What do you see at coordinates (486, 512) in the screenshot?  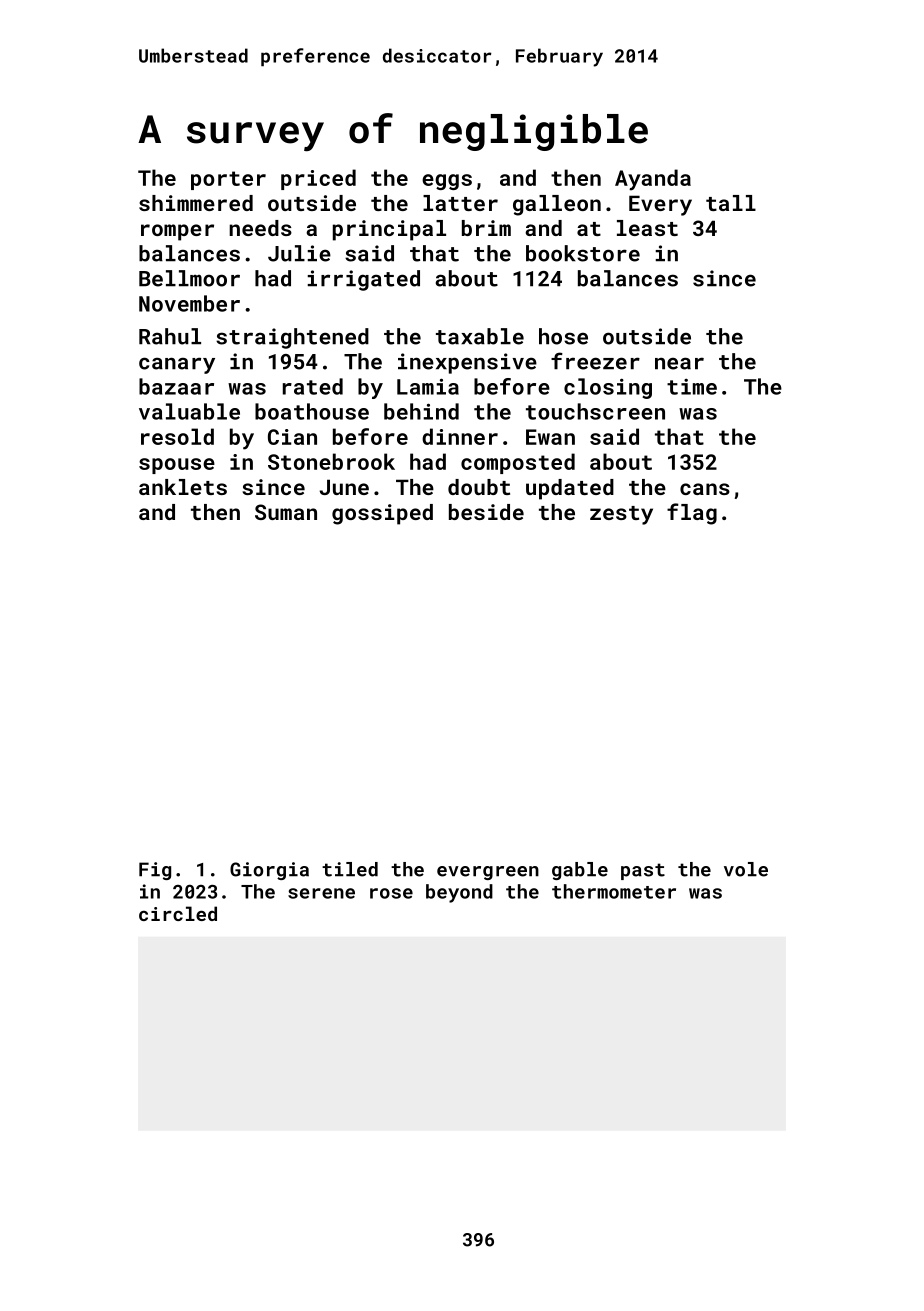 I see `beside` at bounding box center [486, 512].
